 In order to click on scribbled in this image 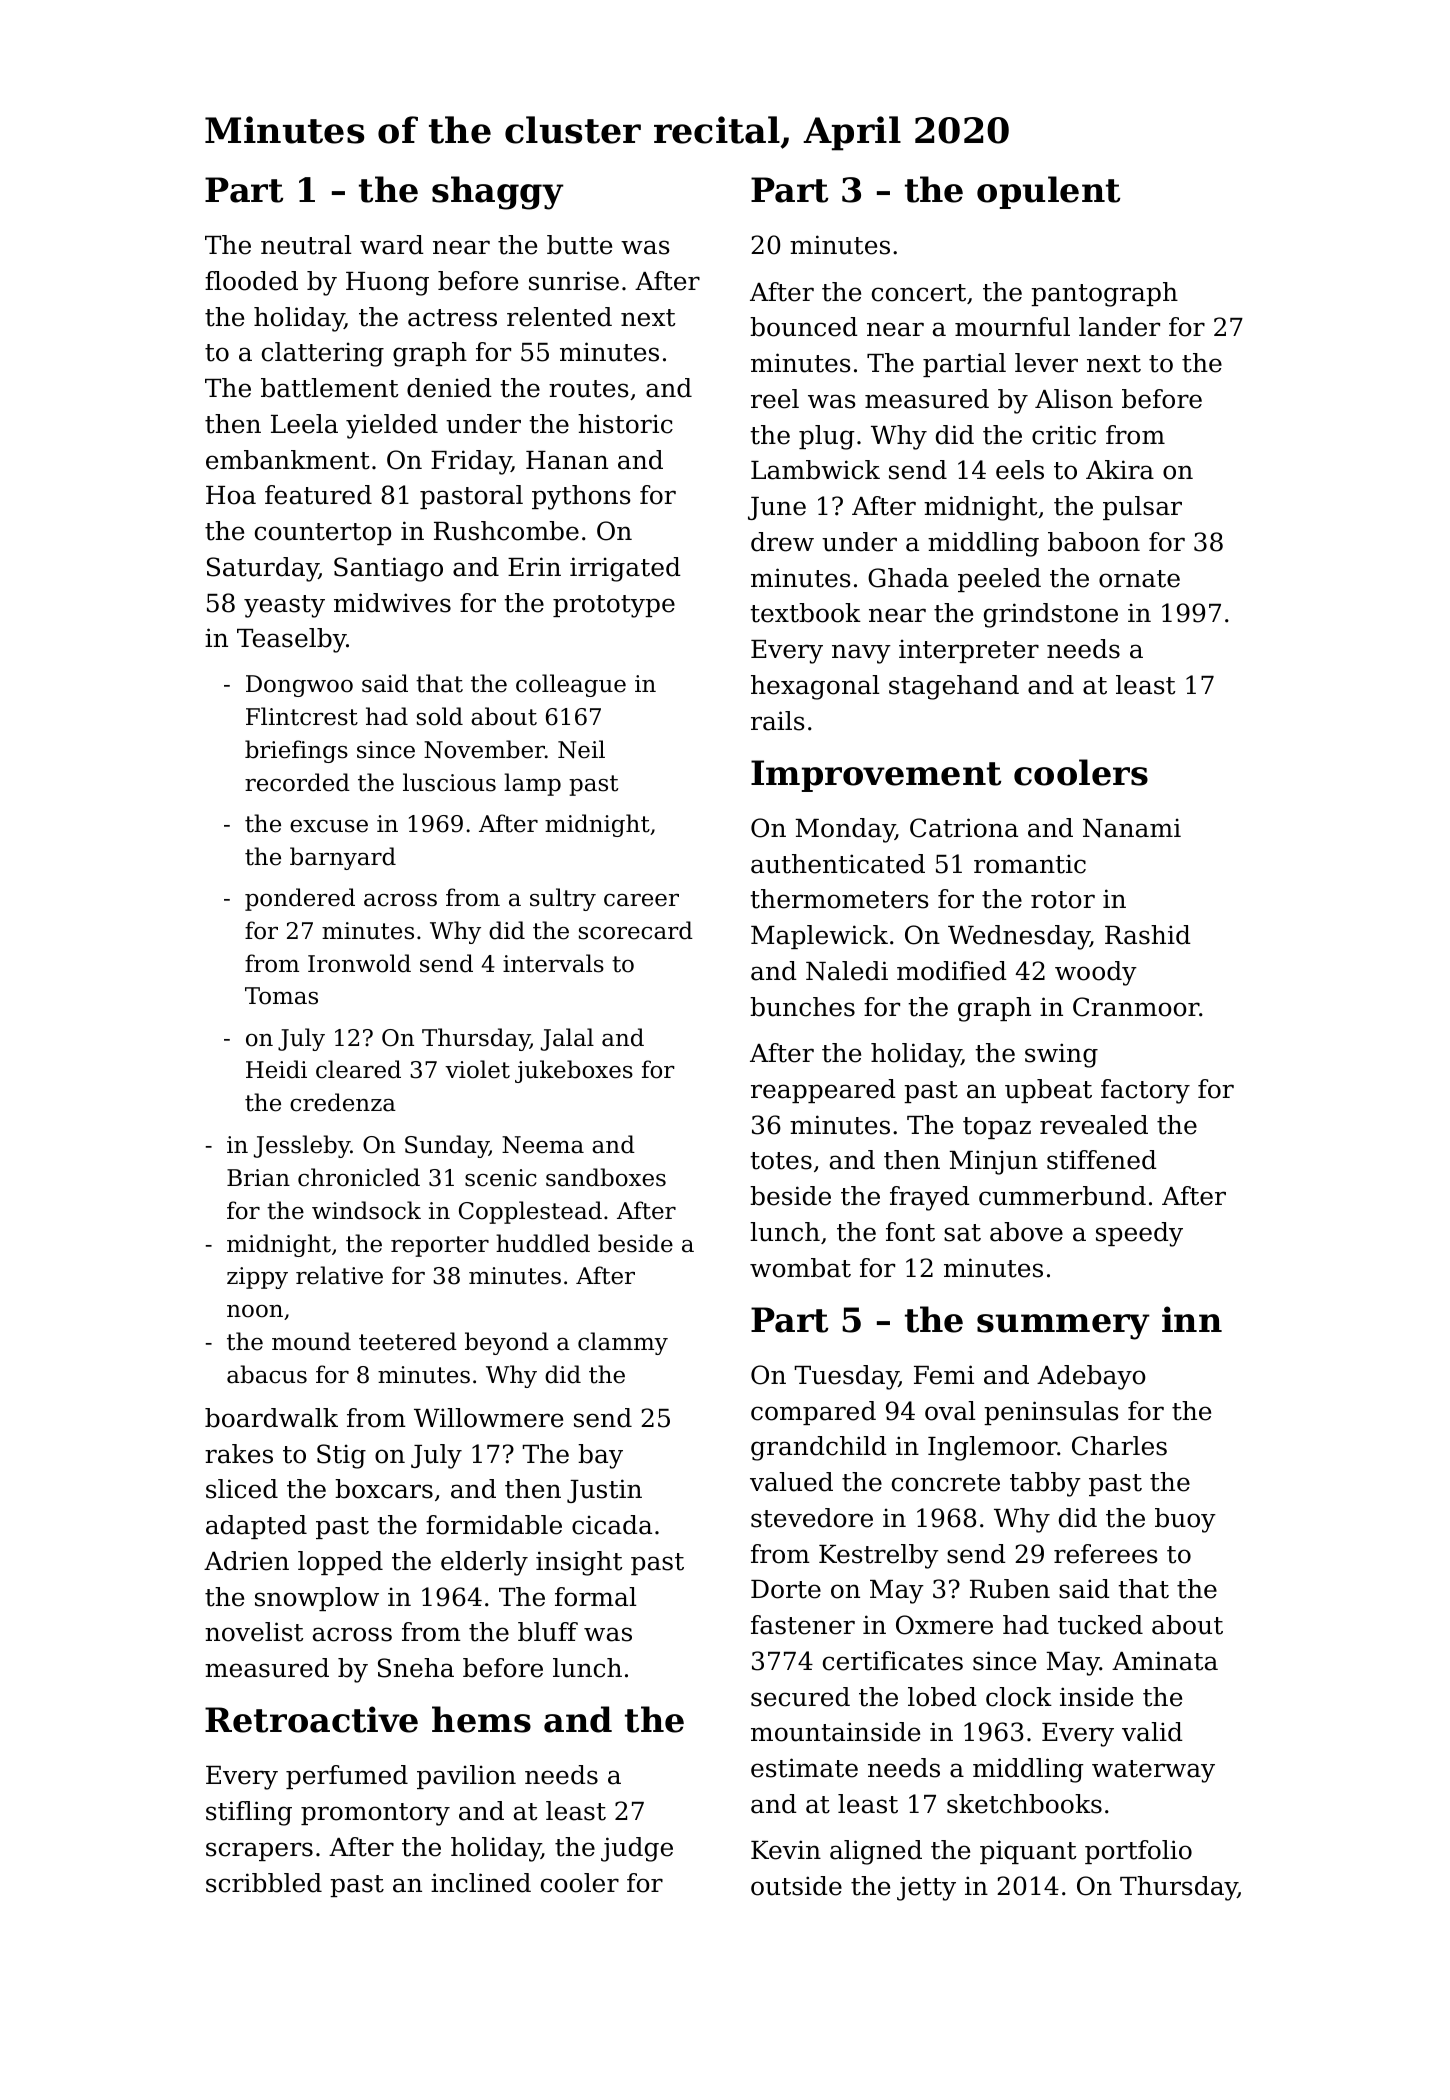, I will do `click(264, 1883)`.
